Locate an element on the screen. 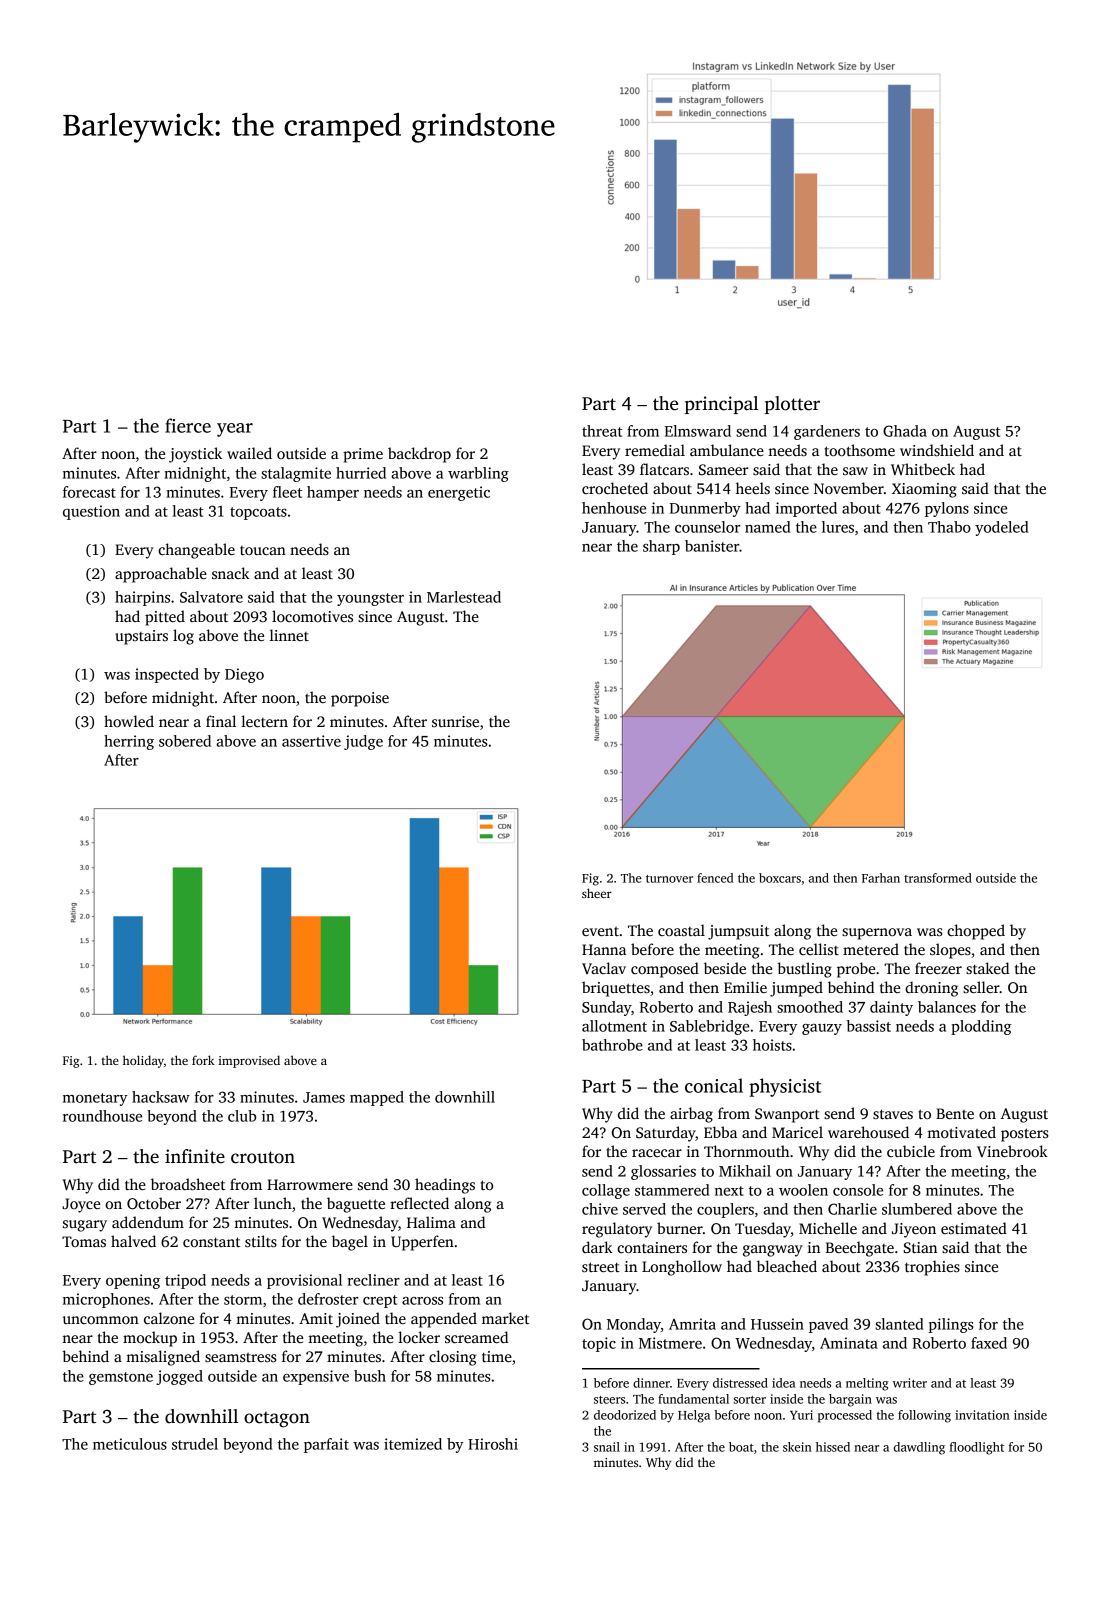  sunrise is located at coordinates (455, 721).
